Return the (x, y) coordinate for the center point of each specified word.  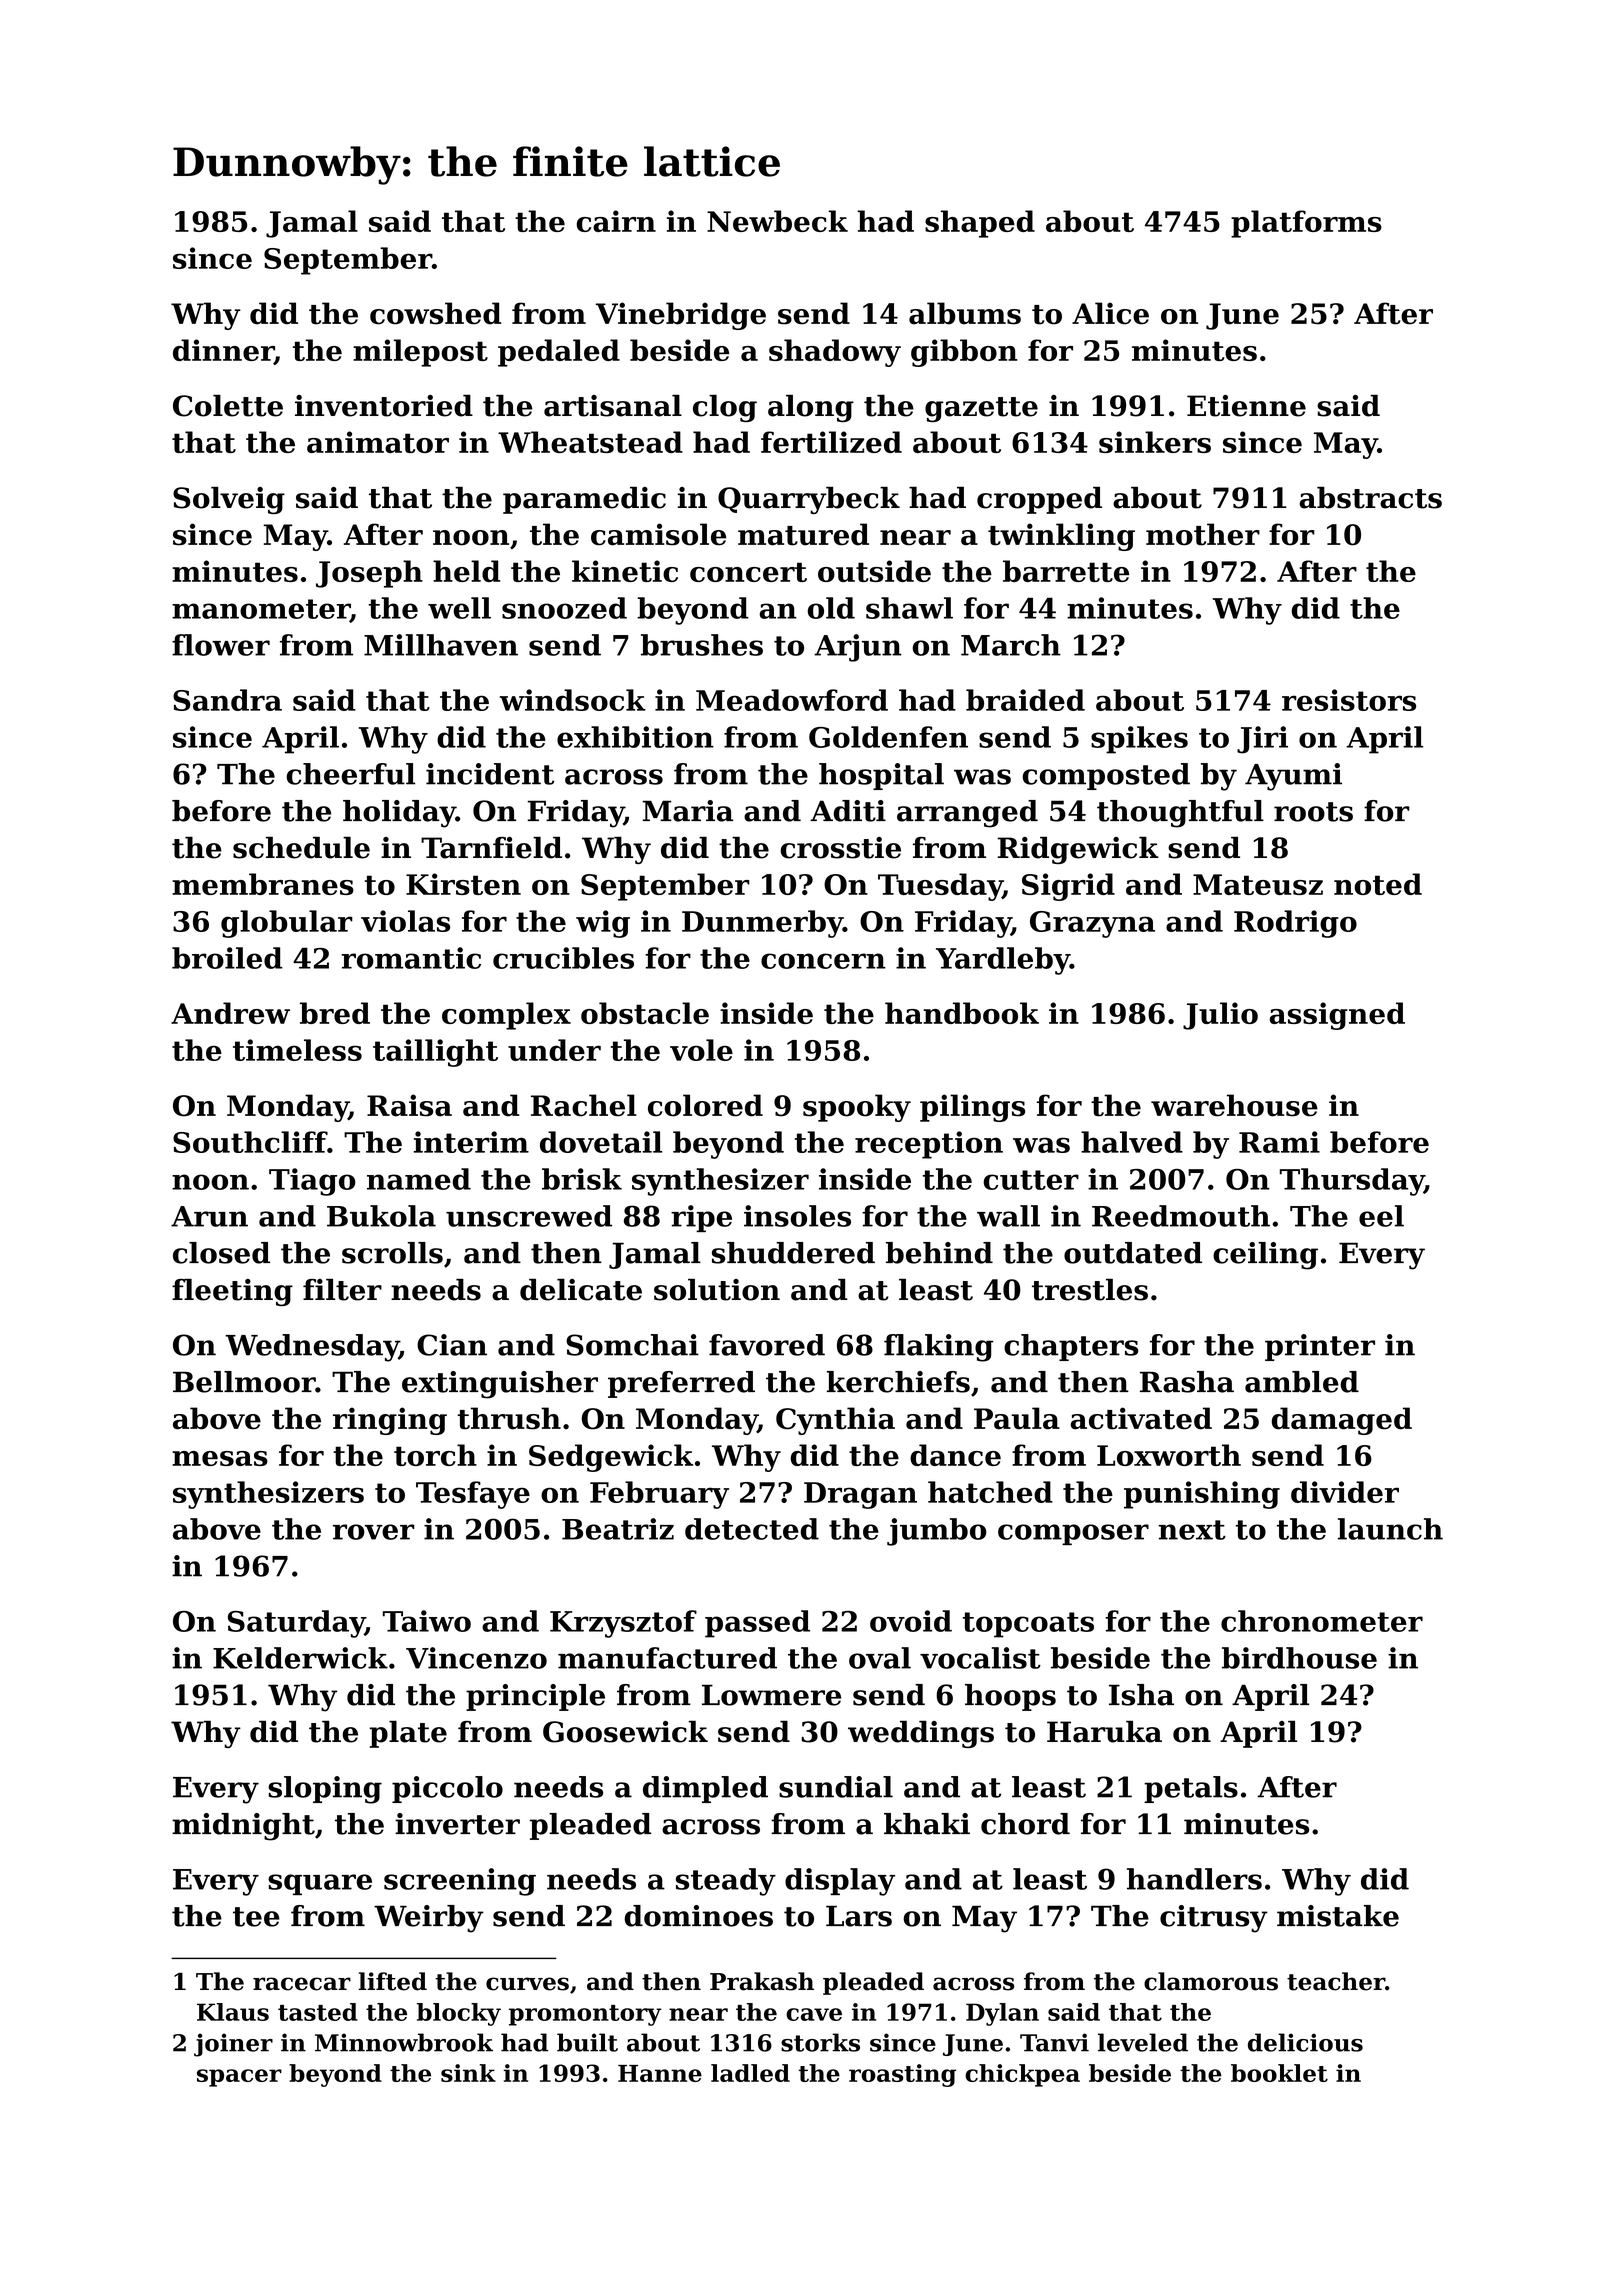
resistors (1349, 700)
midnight (243, 1827)
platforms (1306, 224)
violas (405, 921)
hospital (881, 776)
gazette (981, 409)
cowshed (435, 313)
